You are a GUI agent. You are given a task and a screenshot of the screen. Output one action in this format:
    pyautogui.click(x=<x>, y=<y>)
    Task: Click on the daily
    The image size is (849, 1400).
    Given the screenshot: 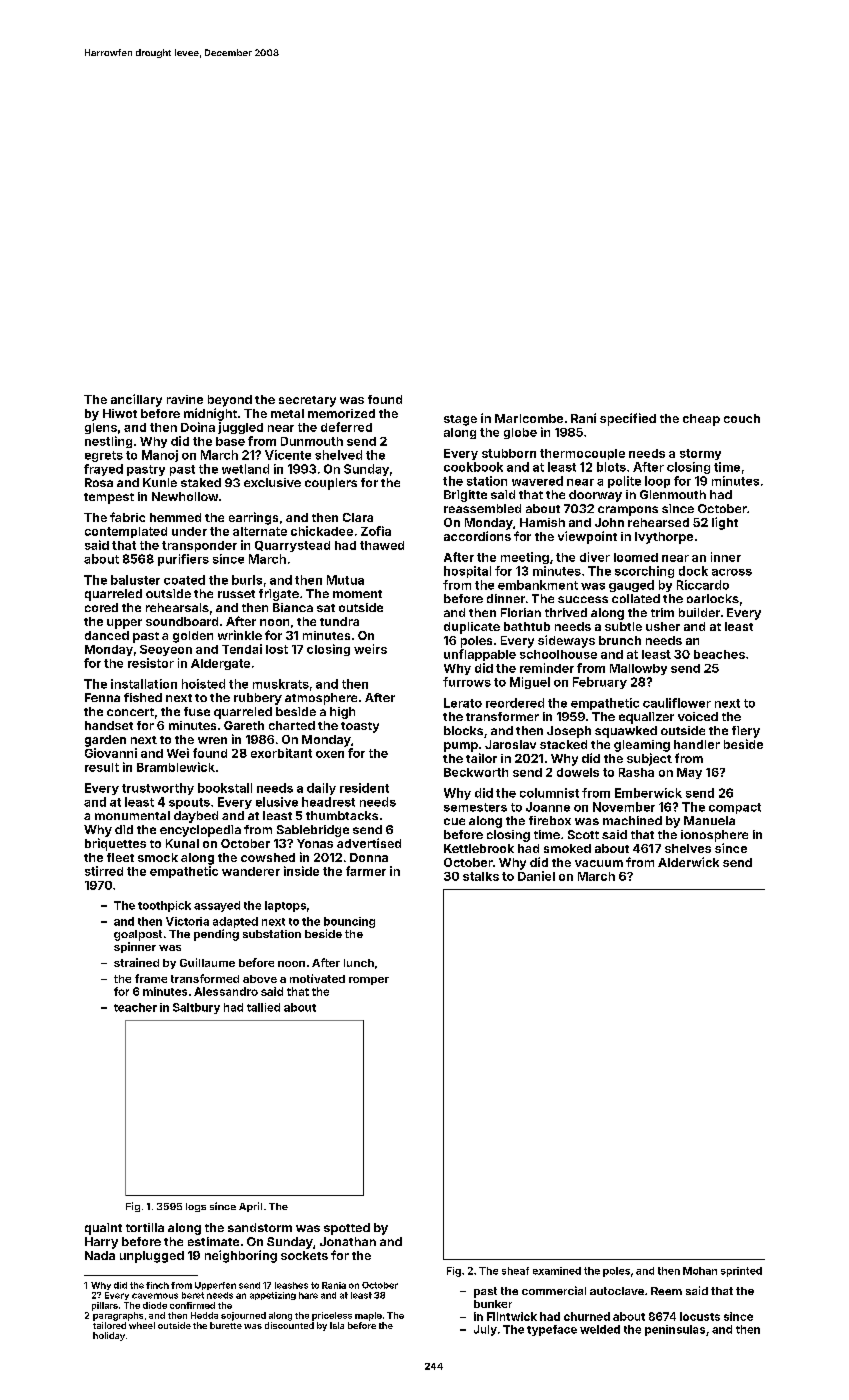 What is the action you would take?
    pyautogui.click(x=321, y=789)
